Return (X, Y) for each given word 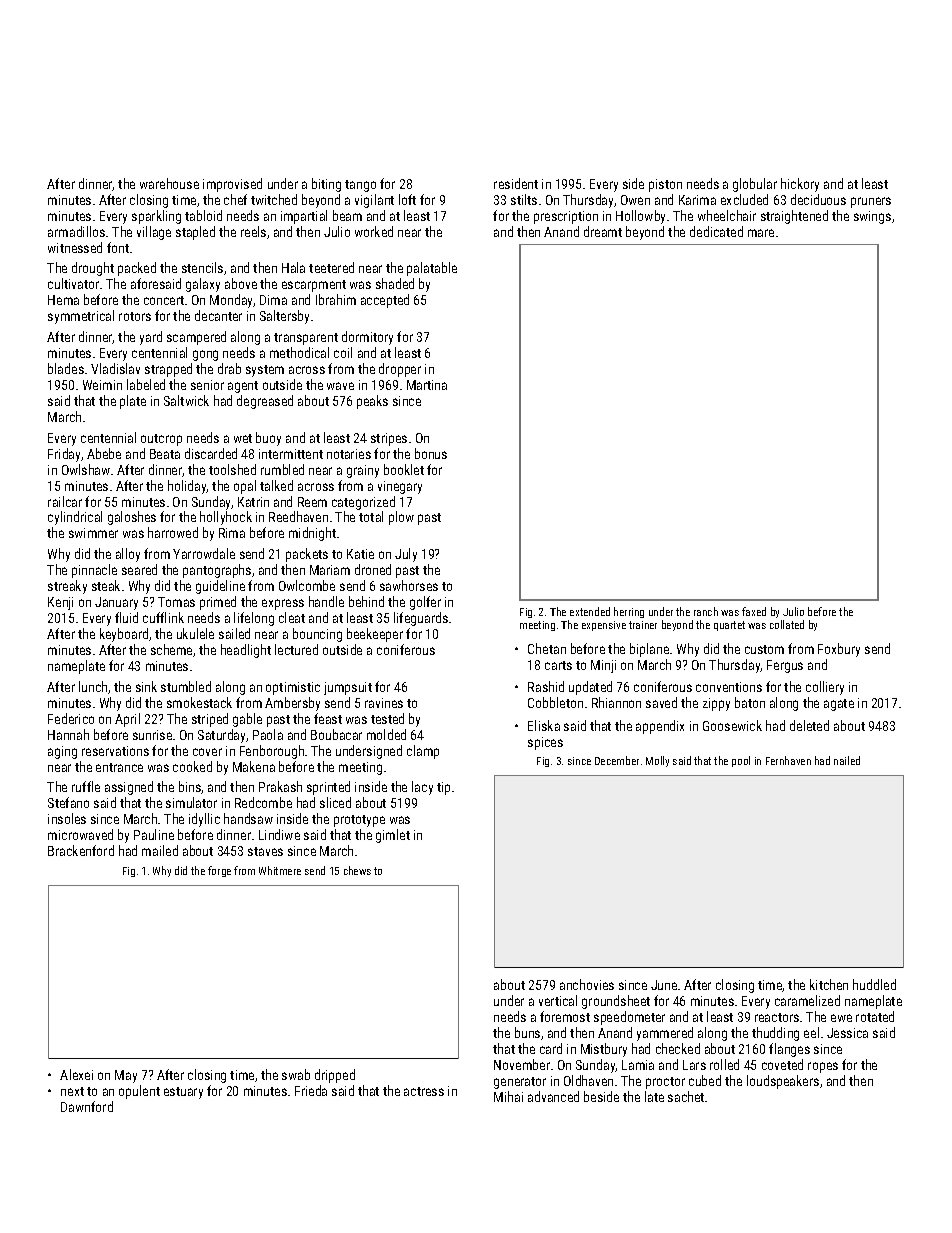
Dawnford (87, 1106)
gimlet (393, 836)
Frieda (311, 1090)
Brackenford (81, 850)
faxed (754, 611)
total (371, 516)
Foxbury (839, 650)
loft (407, 199)
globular (755, 185)
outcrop (161, 440)
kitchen (829, 984)
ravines (384, 703)
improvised (232, 185)
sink (146, 686)
